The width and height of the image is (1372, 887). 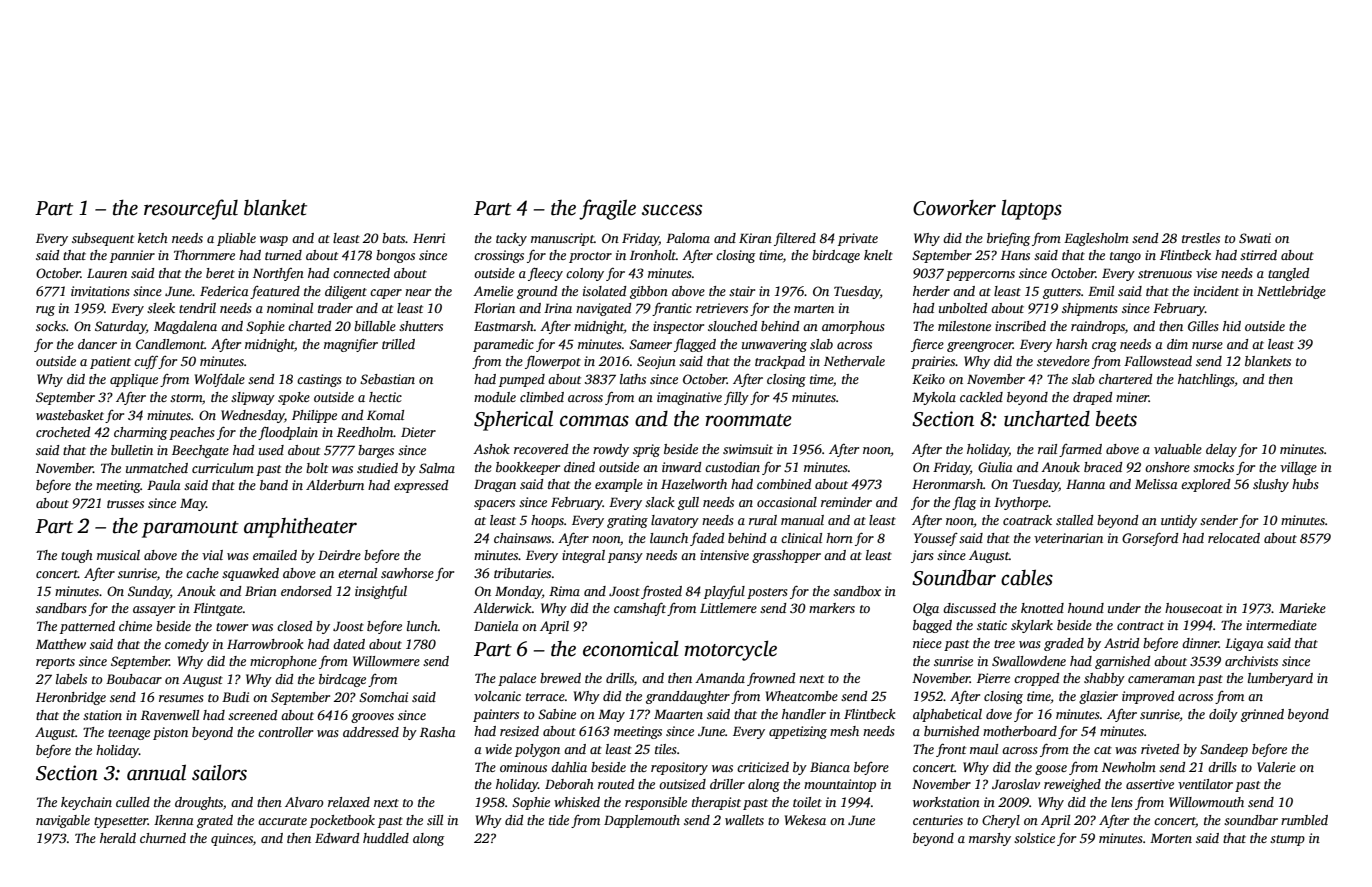 I want to click on success, so click(x=672, y=210).
